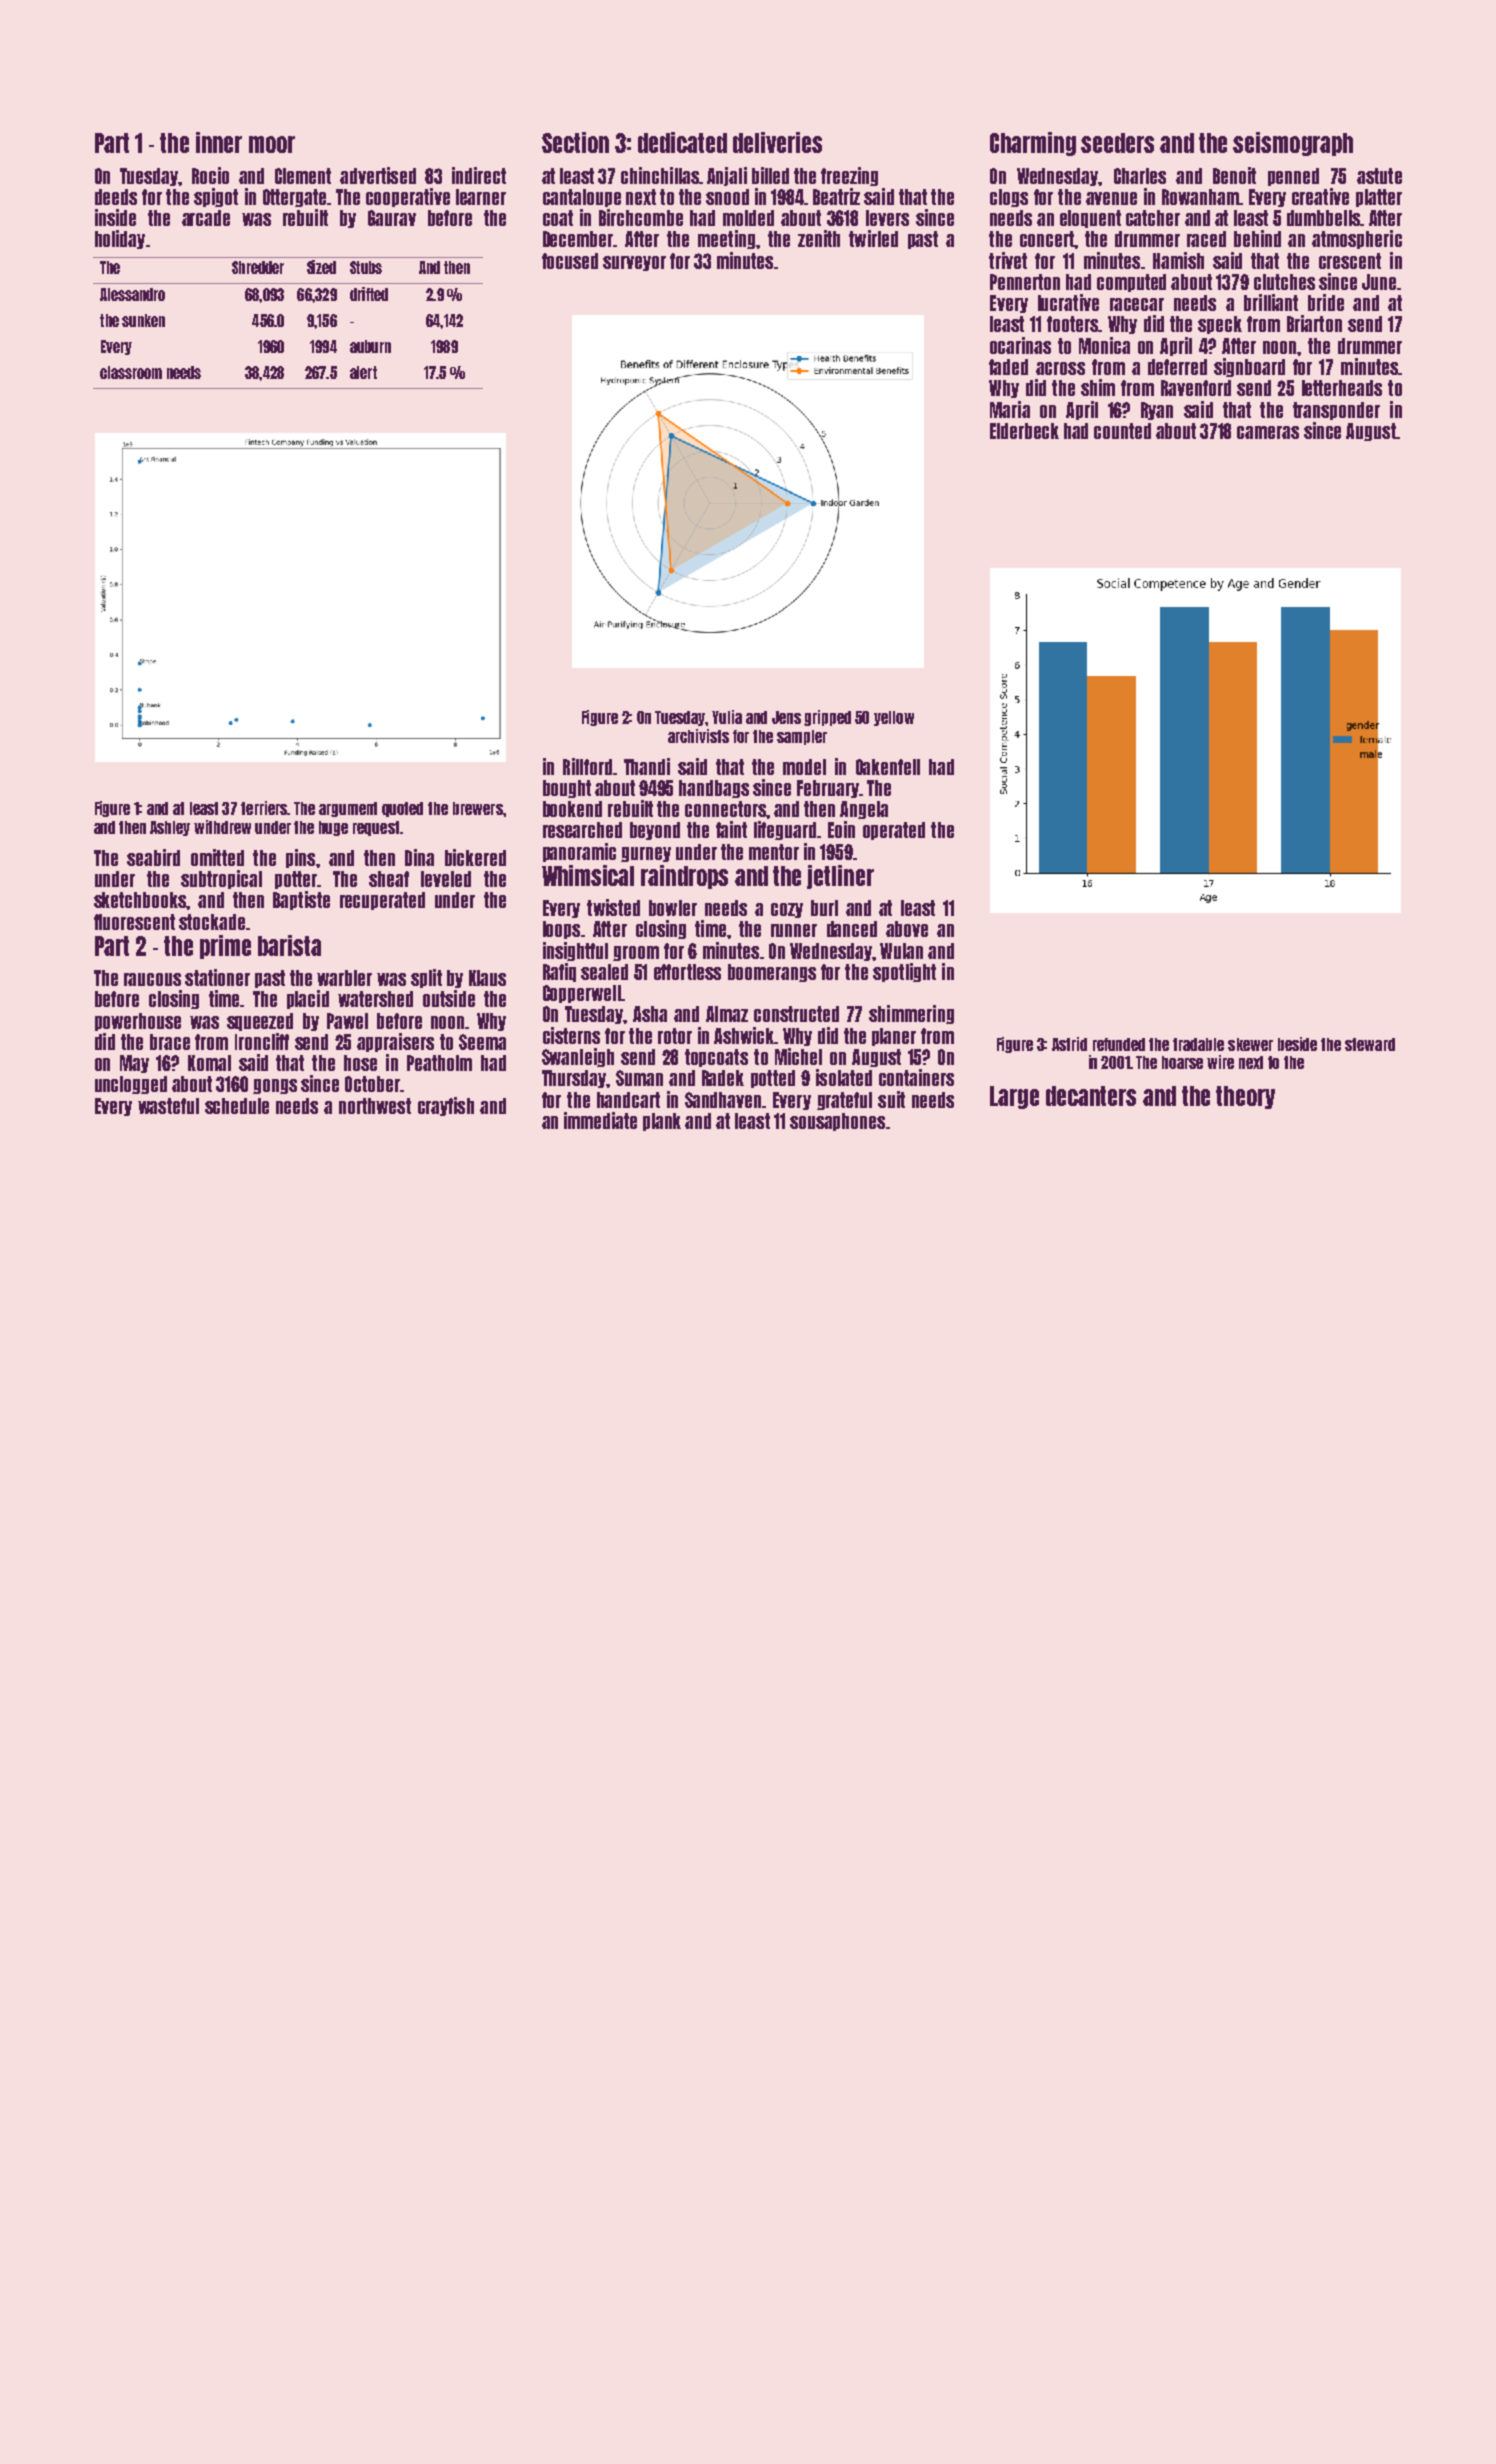 The height and width of the screenshot is (2464, 1496). What do you see at coordinates (804, 767) in the screenshot?
I see `model` at bounding box center [804, 767].
